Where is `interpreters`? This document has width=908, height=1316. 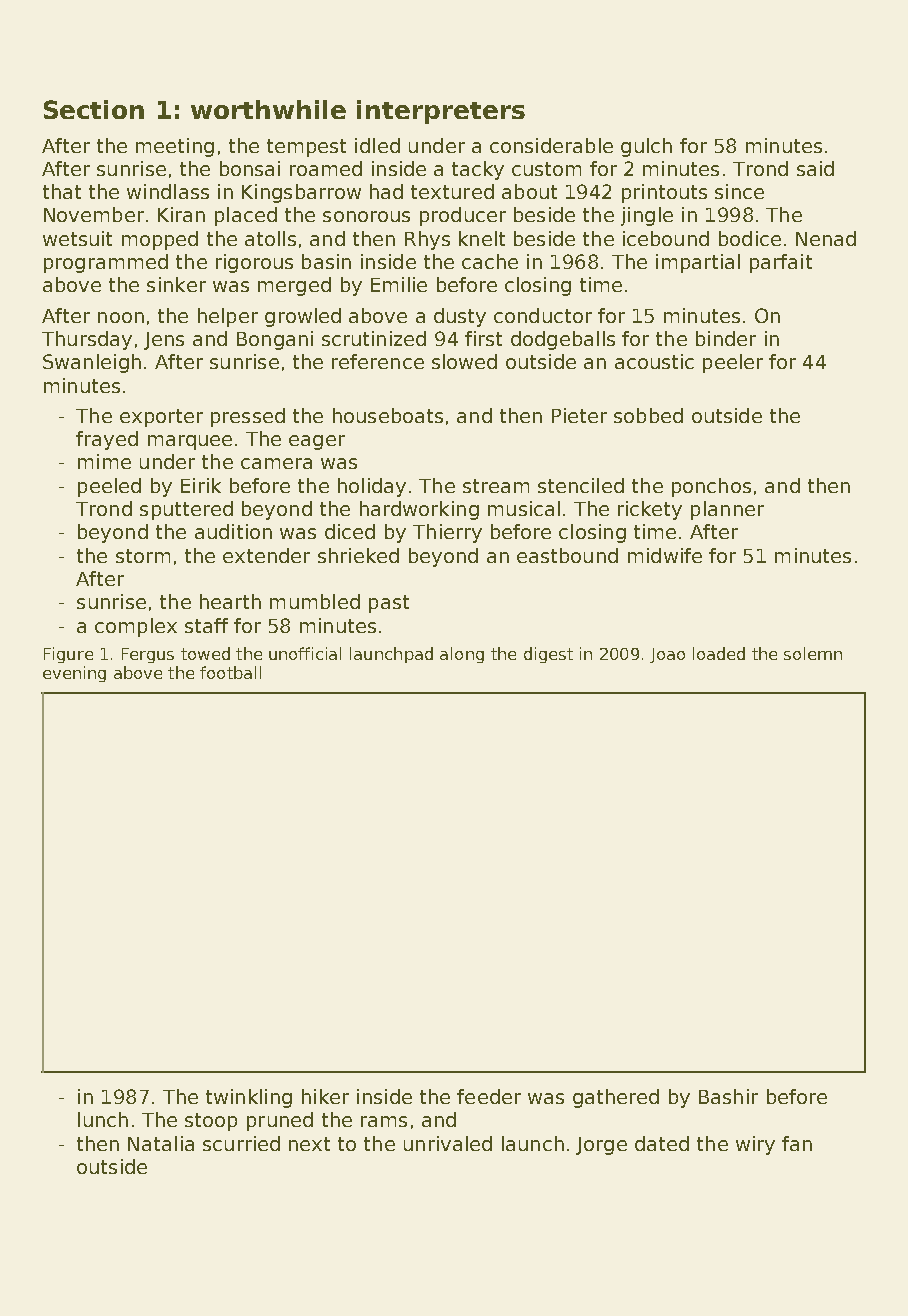 interpreters is located at coordinates (441, 112).
